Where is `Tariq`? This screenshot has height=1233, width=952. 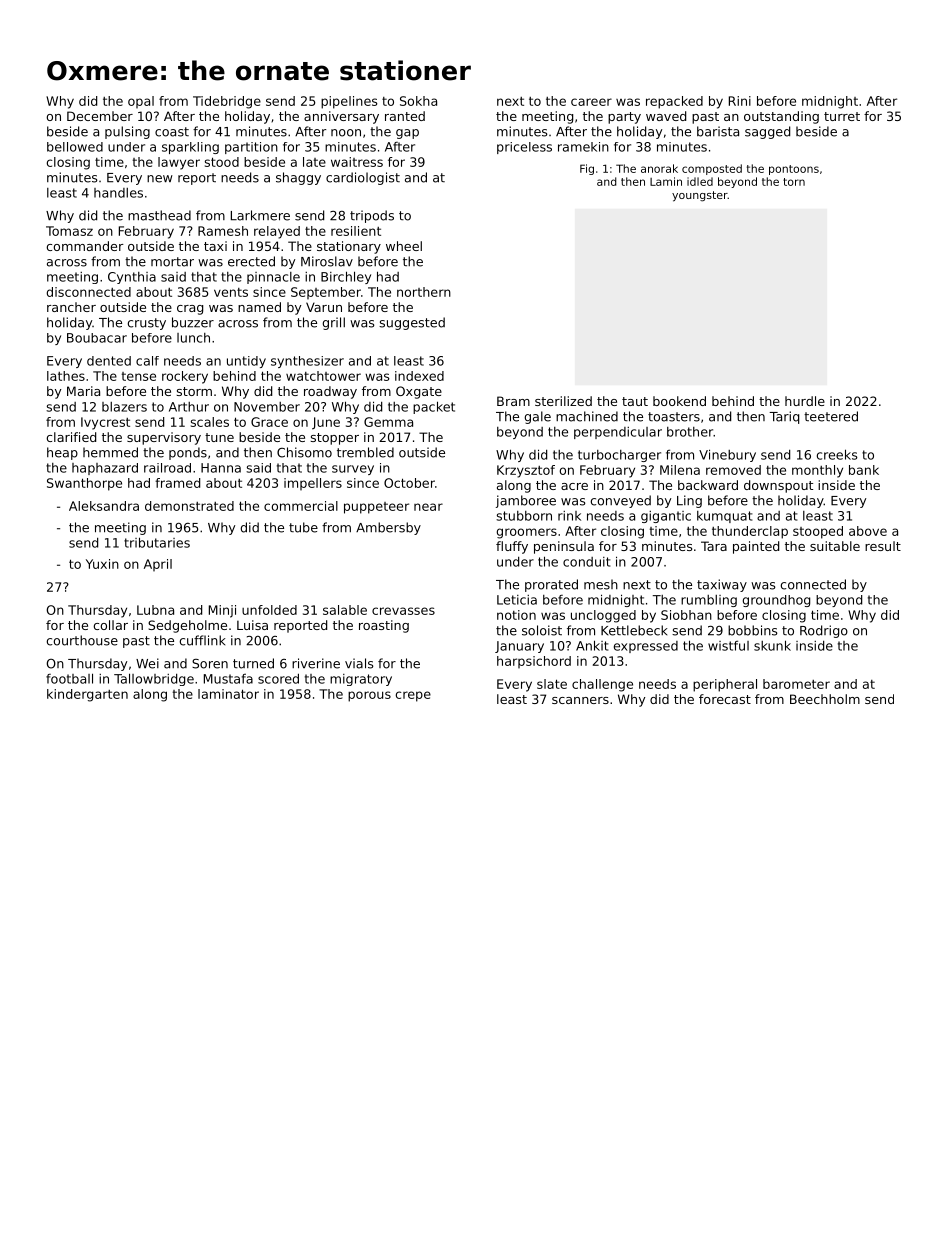 Tariq is located at coordinates (784, 417).
